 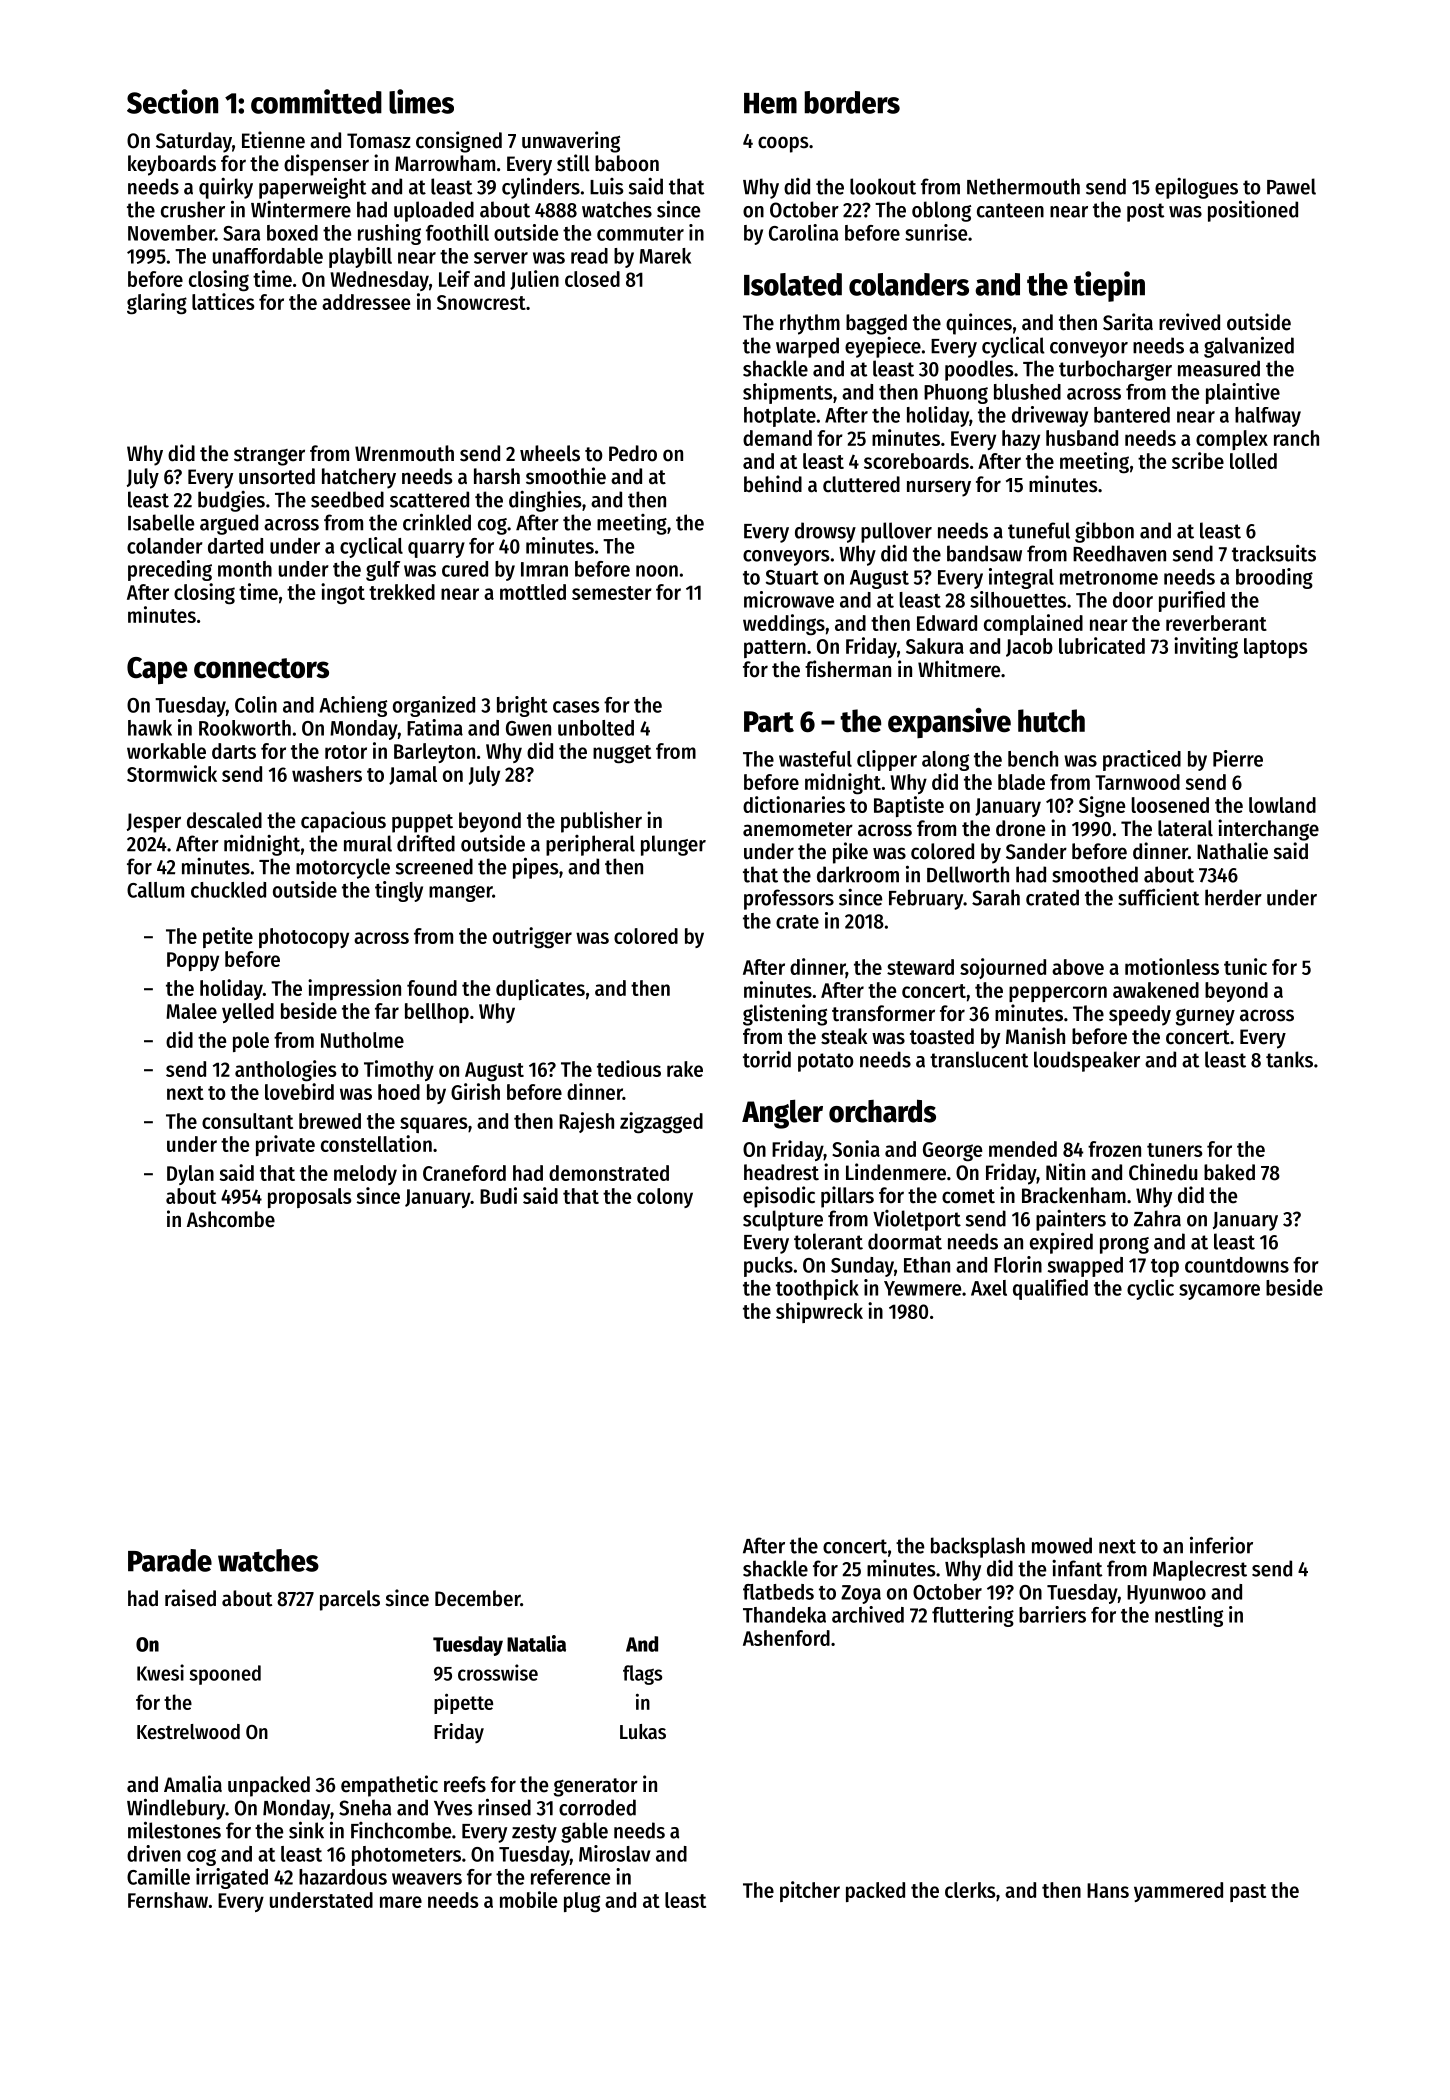 I want to click on Pawel, so click(x=1291, y=186).
